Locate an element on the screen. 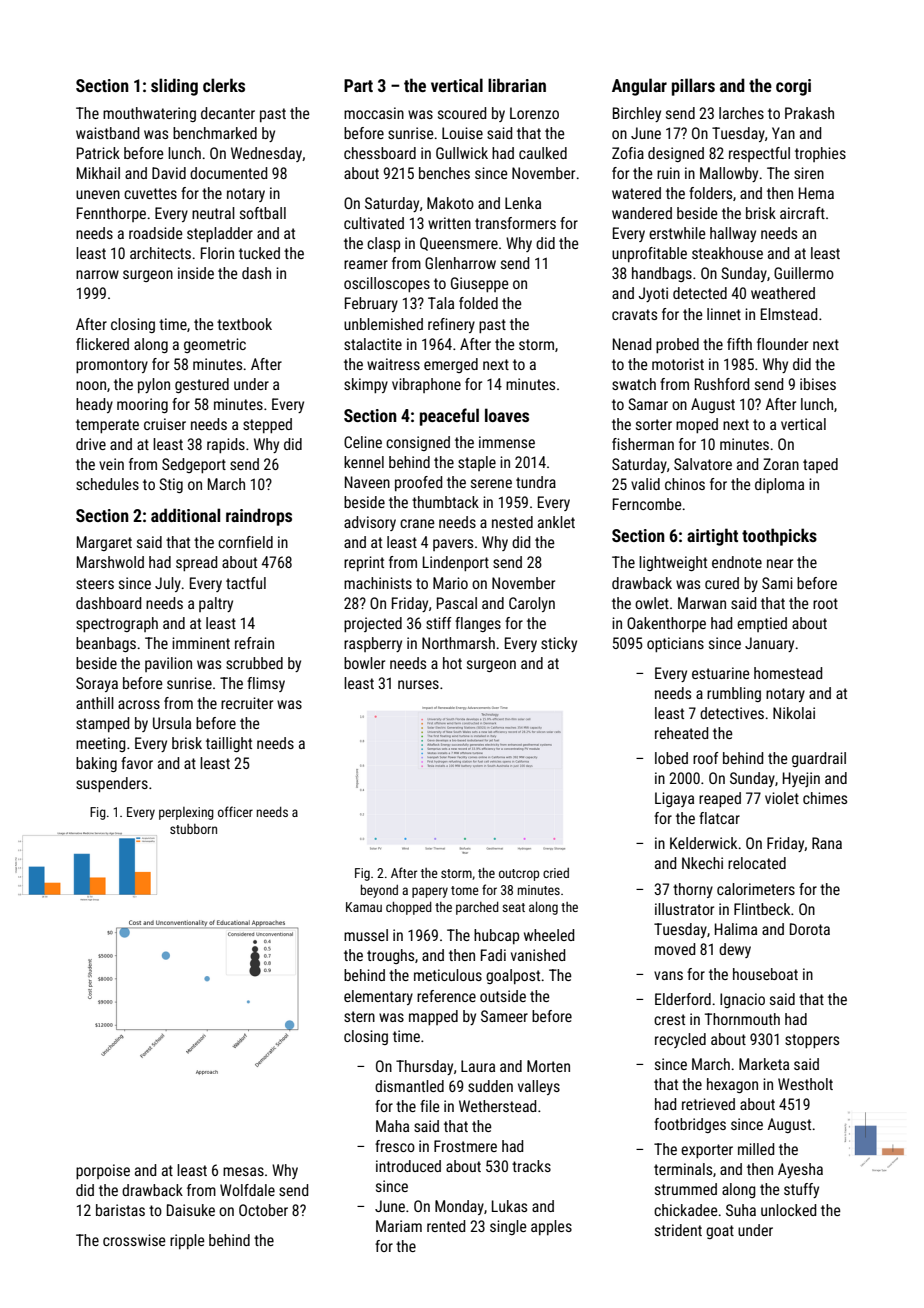 This screenshot has height=1308, width=924. Marshwold is located at coordinates (110, 562).
